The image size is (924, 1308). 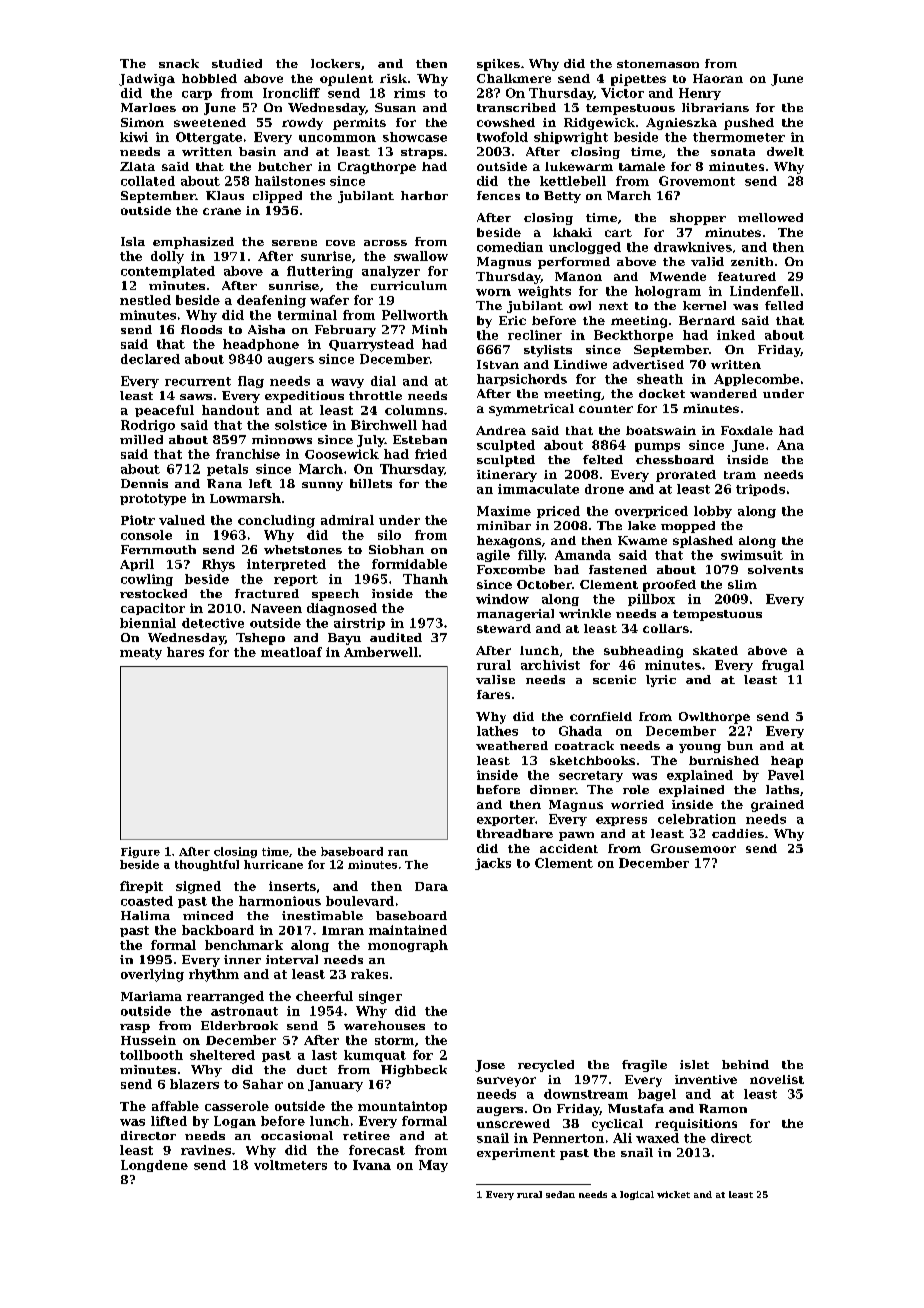 What do you see at coordinates (409, 93) in the page?
I see `rims` at bounding box center [409, 93].
